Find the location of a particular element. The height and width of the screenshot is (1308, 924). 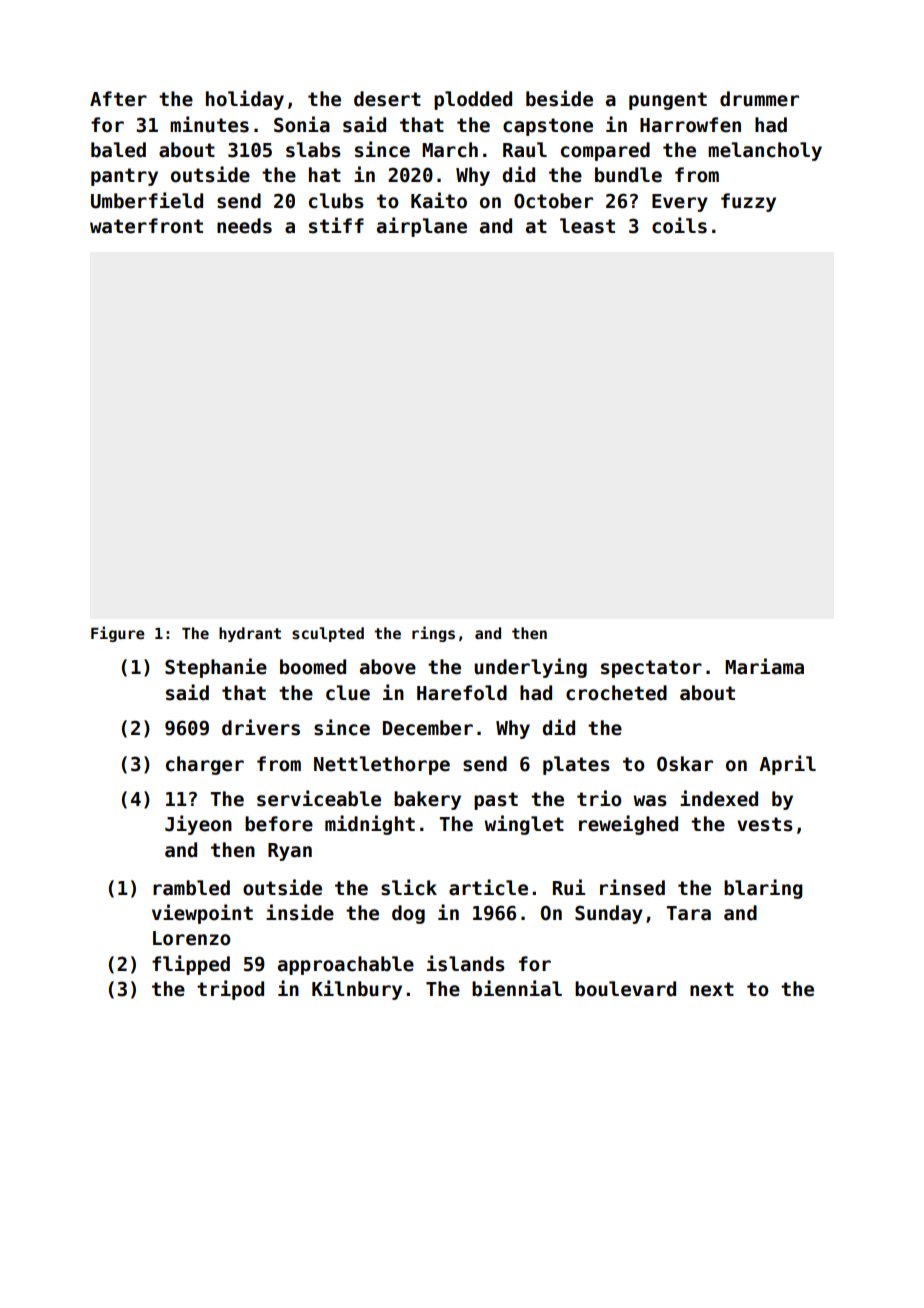

coils is located at coordinates (679, 225).
